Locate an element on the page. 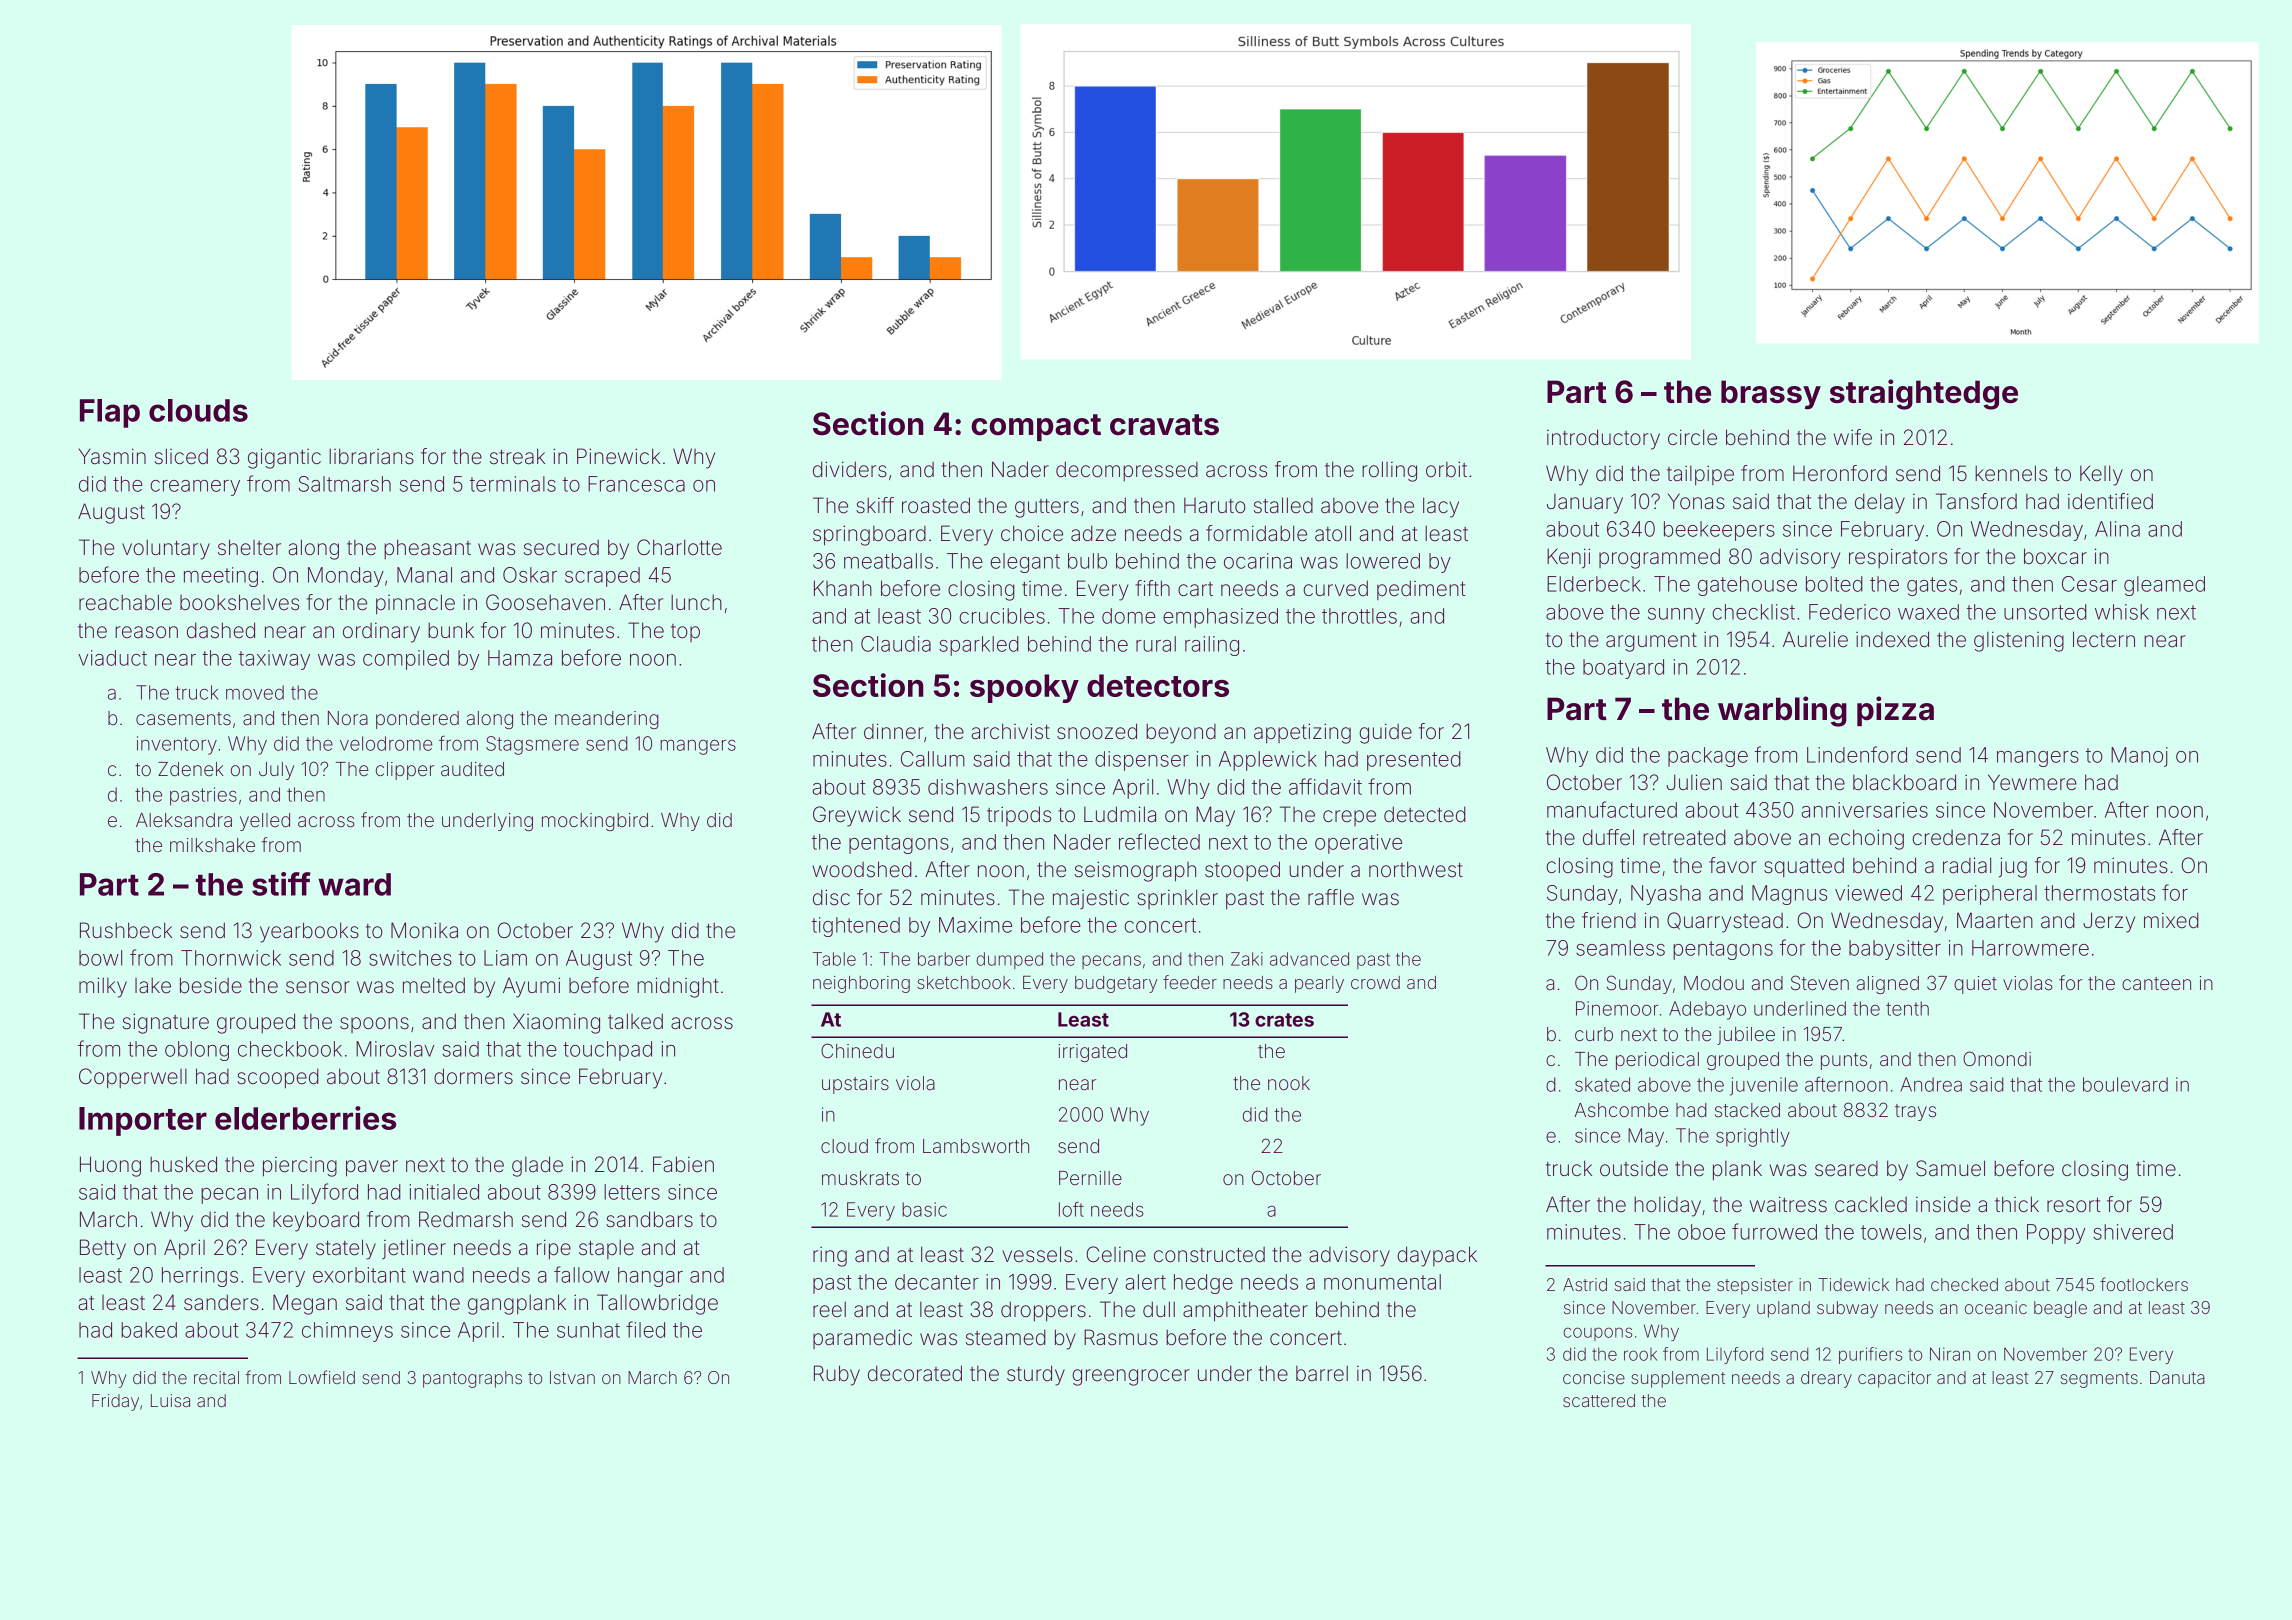 Image resolution: width=2292 pixels, height=1620 pixels. Nyasha is located at coordinates (1666, 895).
